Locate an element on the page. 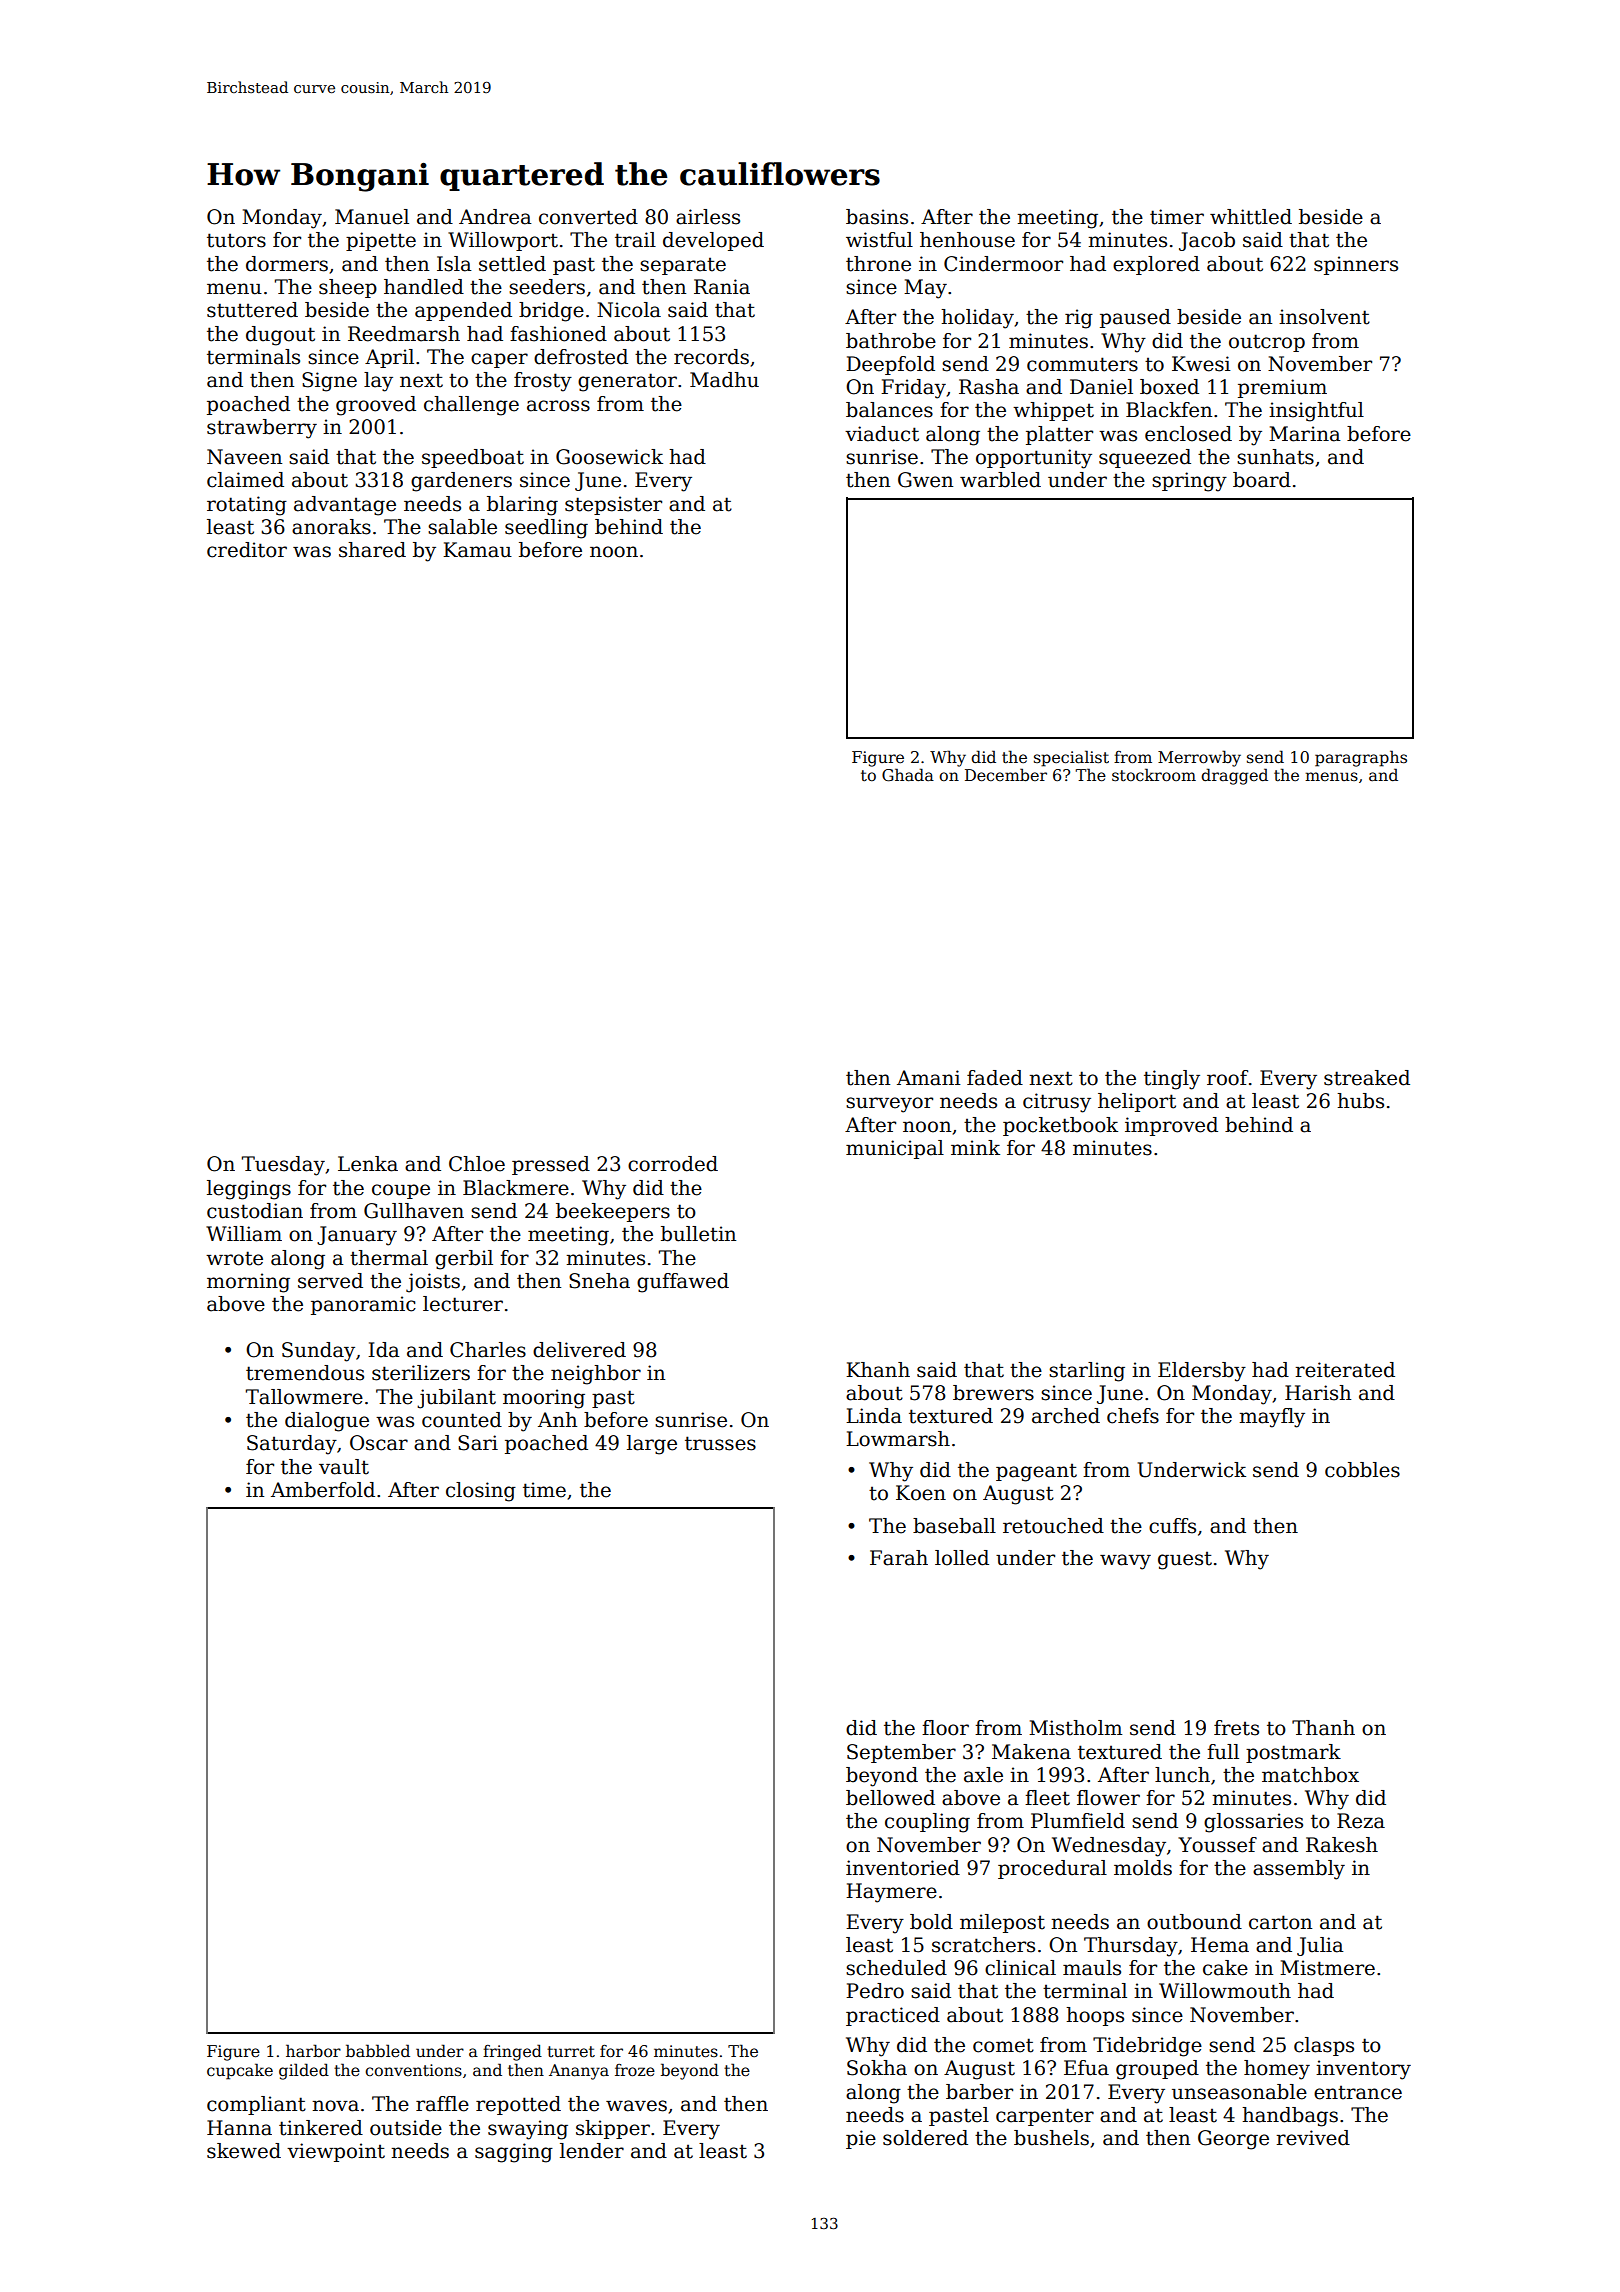  viewpoint is located at coordinates (336, 2152).
